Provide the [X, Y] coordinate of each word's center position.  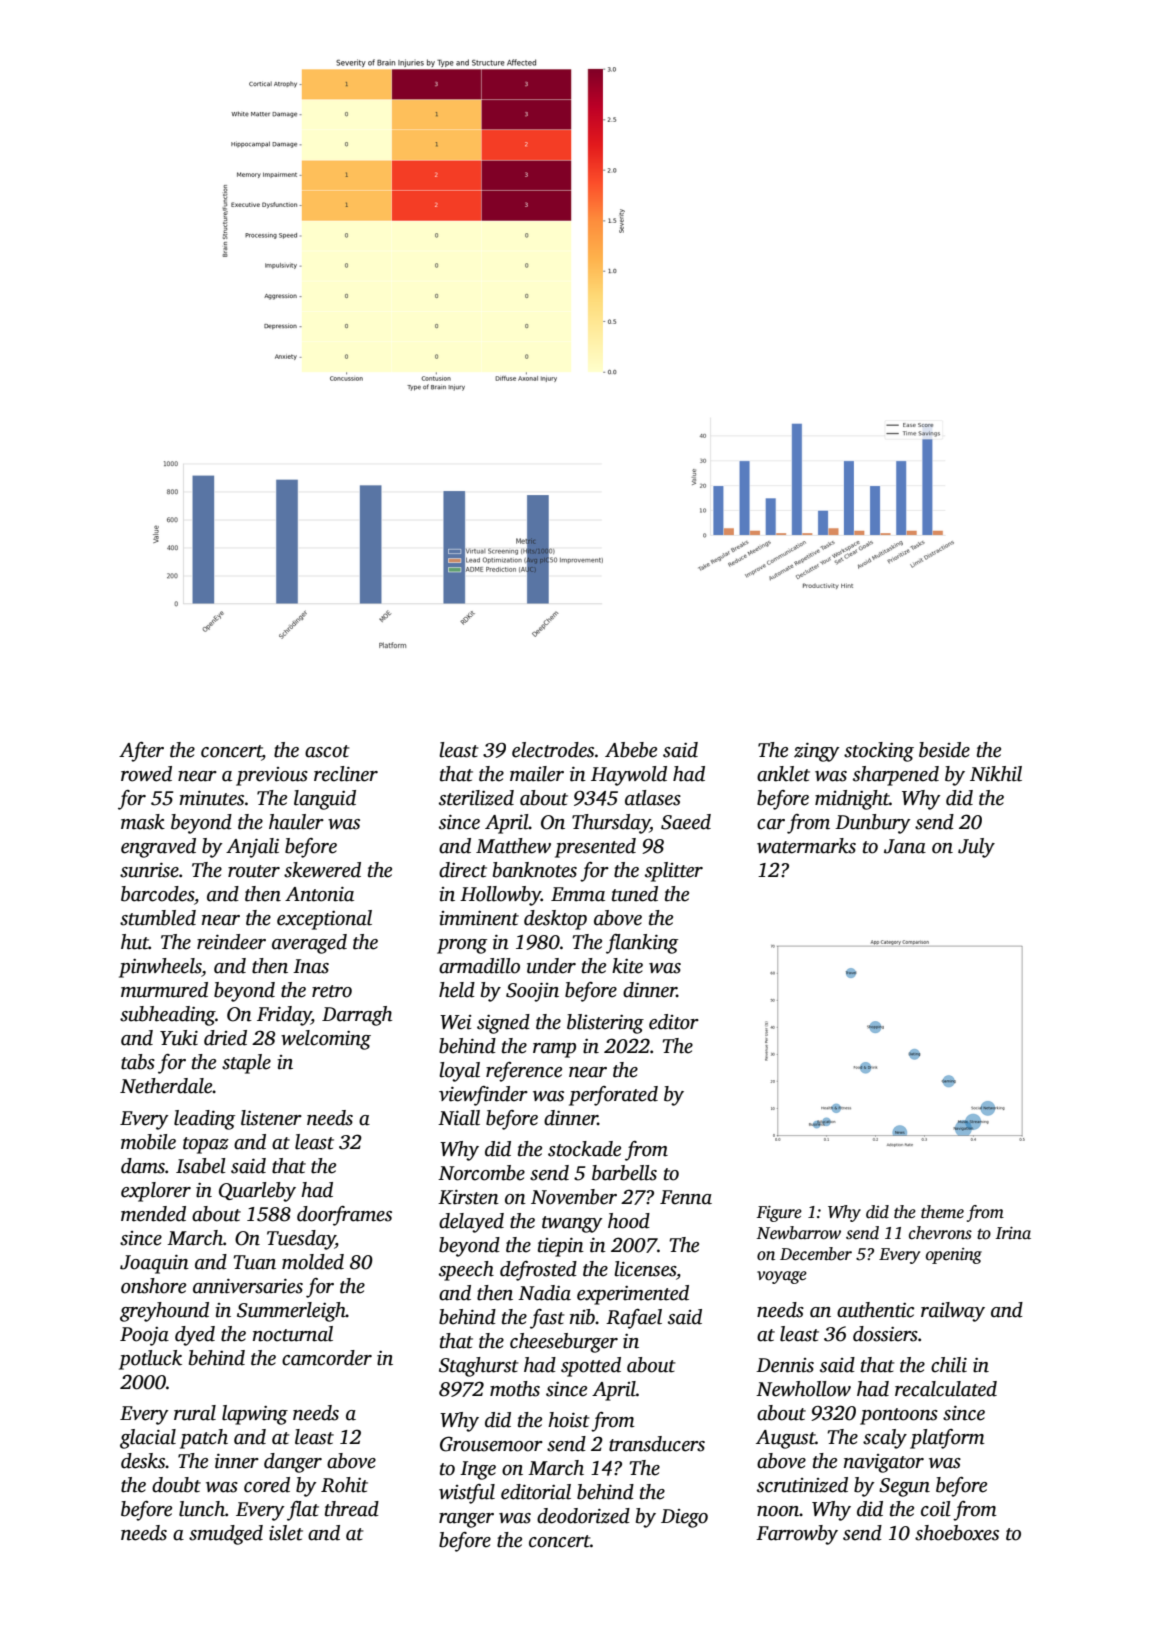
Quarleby [257, 1192]
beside [944, 750]
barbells [624, 1173]
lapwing [255, 1415]
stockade [584, 1149]
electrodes [553, 750]
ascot [327, 751]
